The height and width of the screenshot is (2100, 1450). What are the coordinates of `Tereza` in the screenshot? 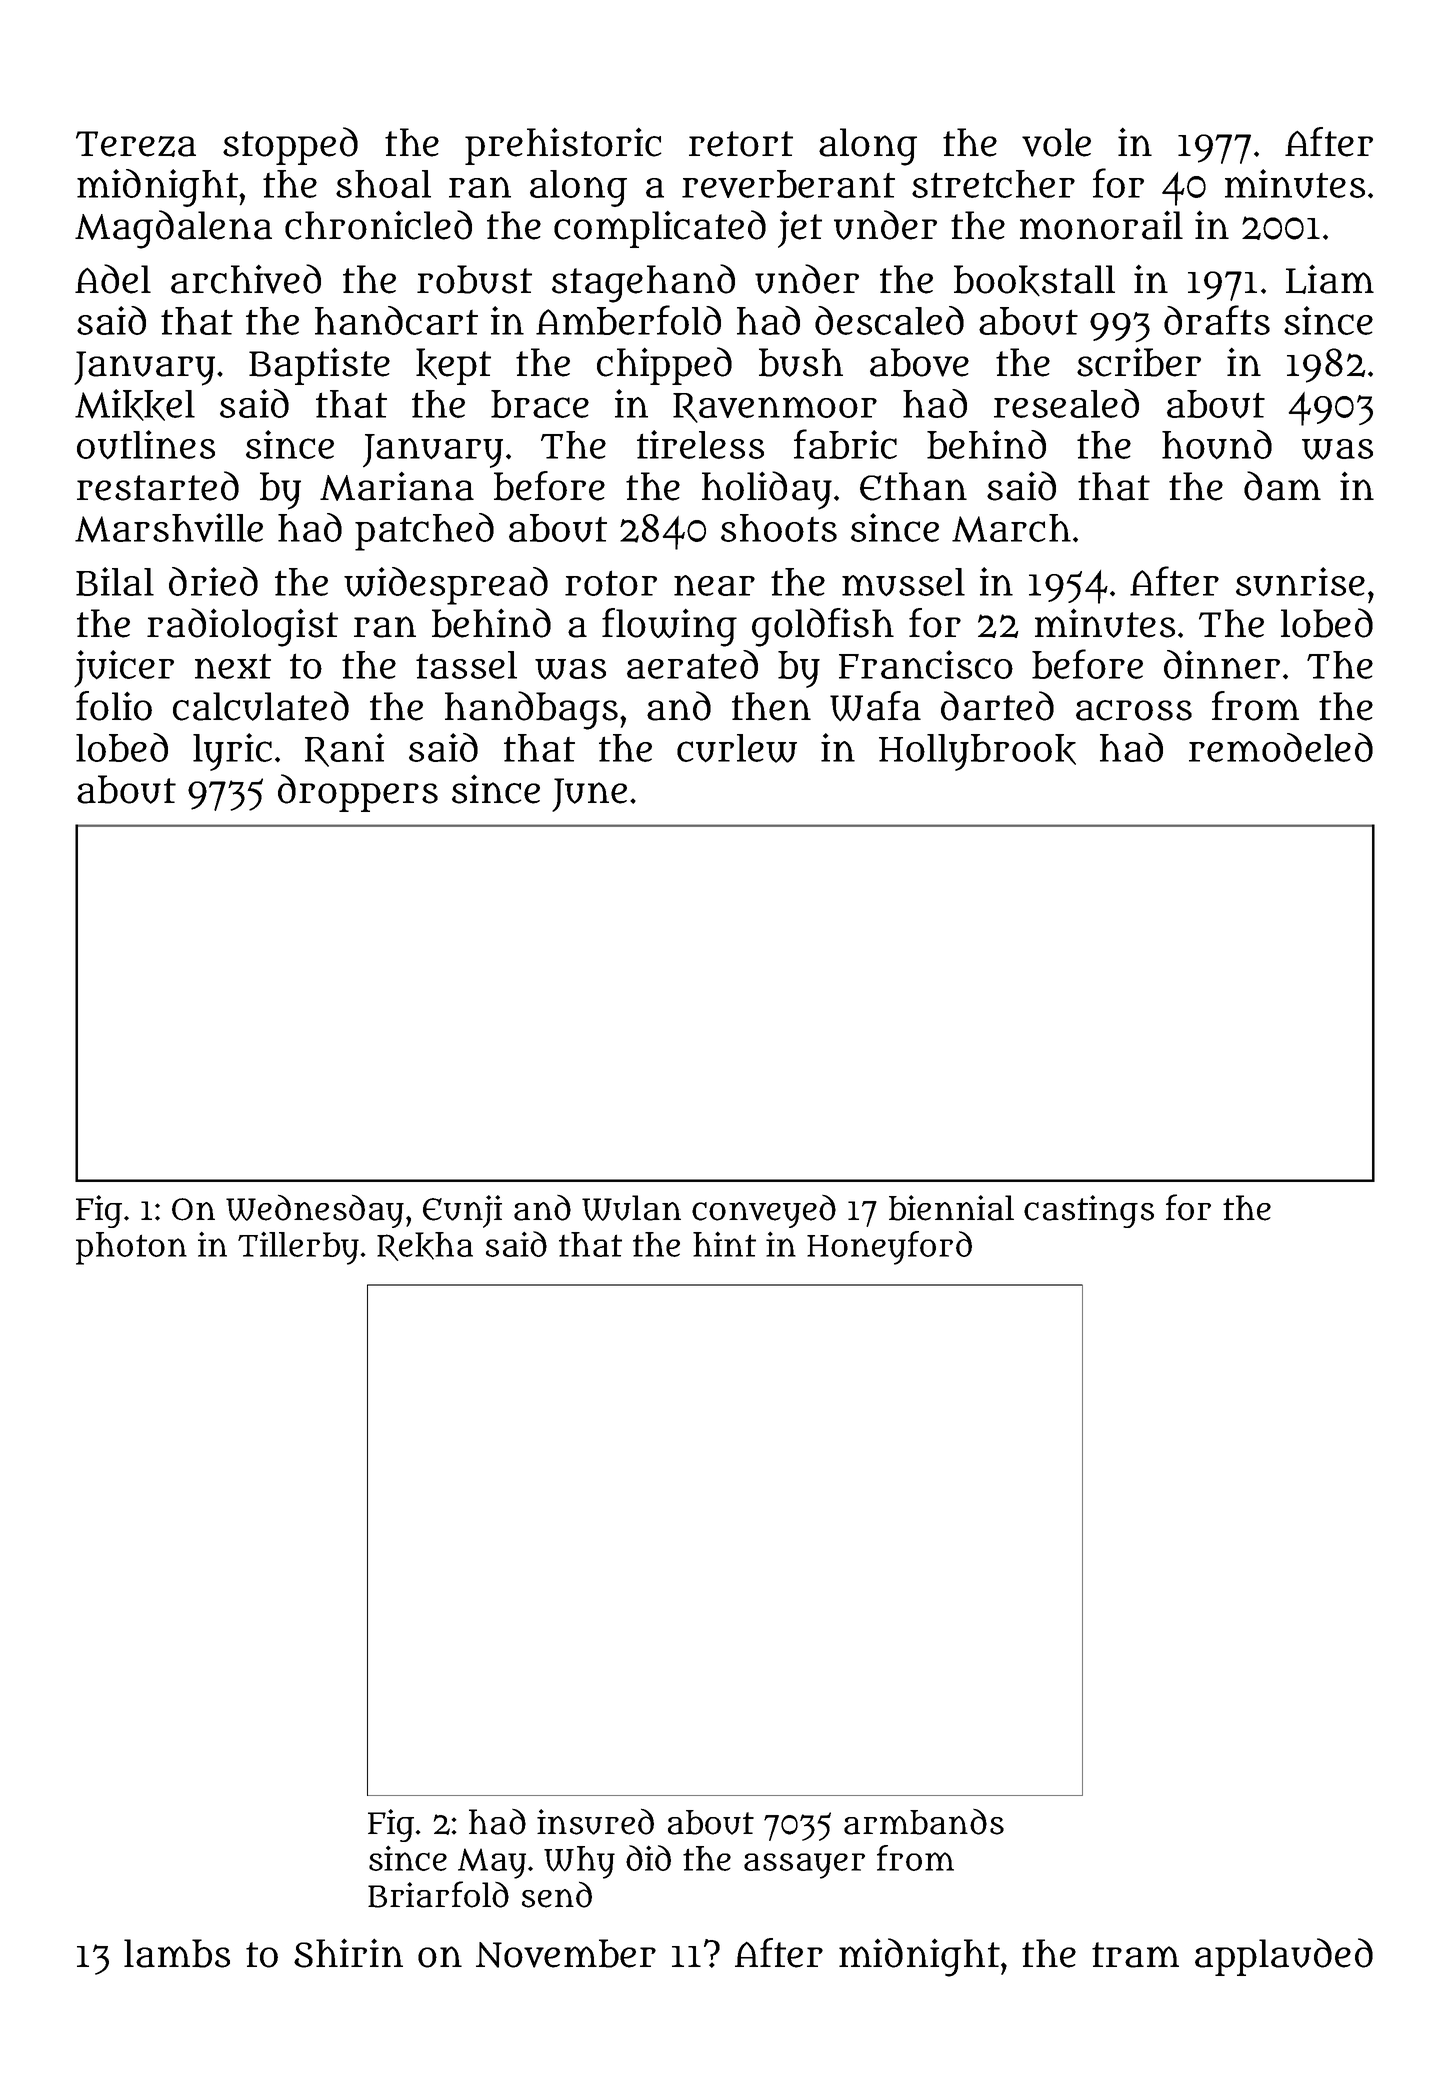 It's located at (136, 144).
